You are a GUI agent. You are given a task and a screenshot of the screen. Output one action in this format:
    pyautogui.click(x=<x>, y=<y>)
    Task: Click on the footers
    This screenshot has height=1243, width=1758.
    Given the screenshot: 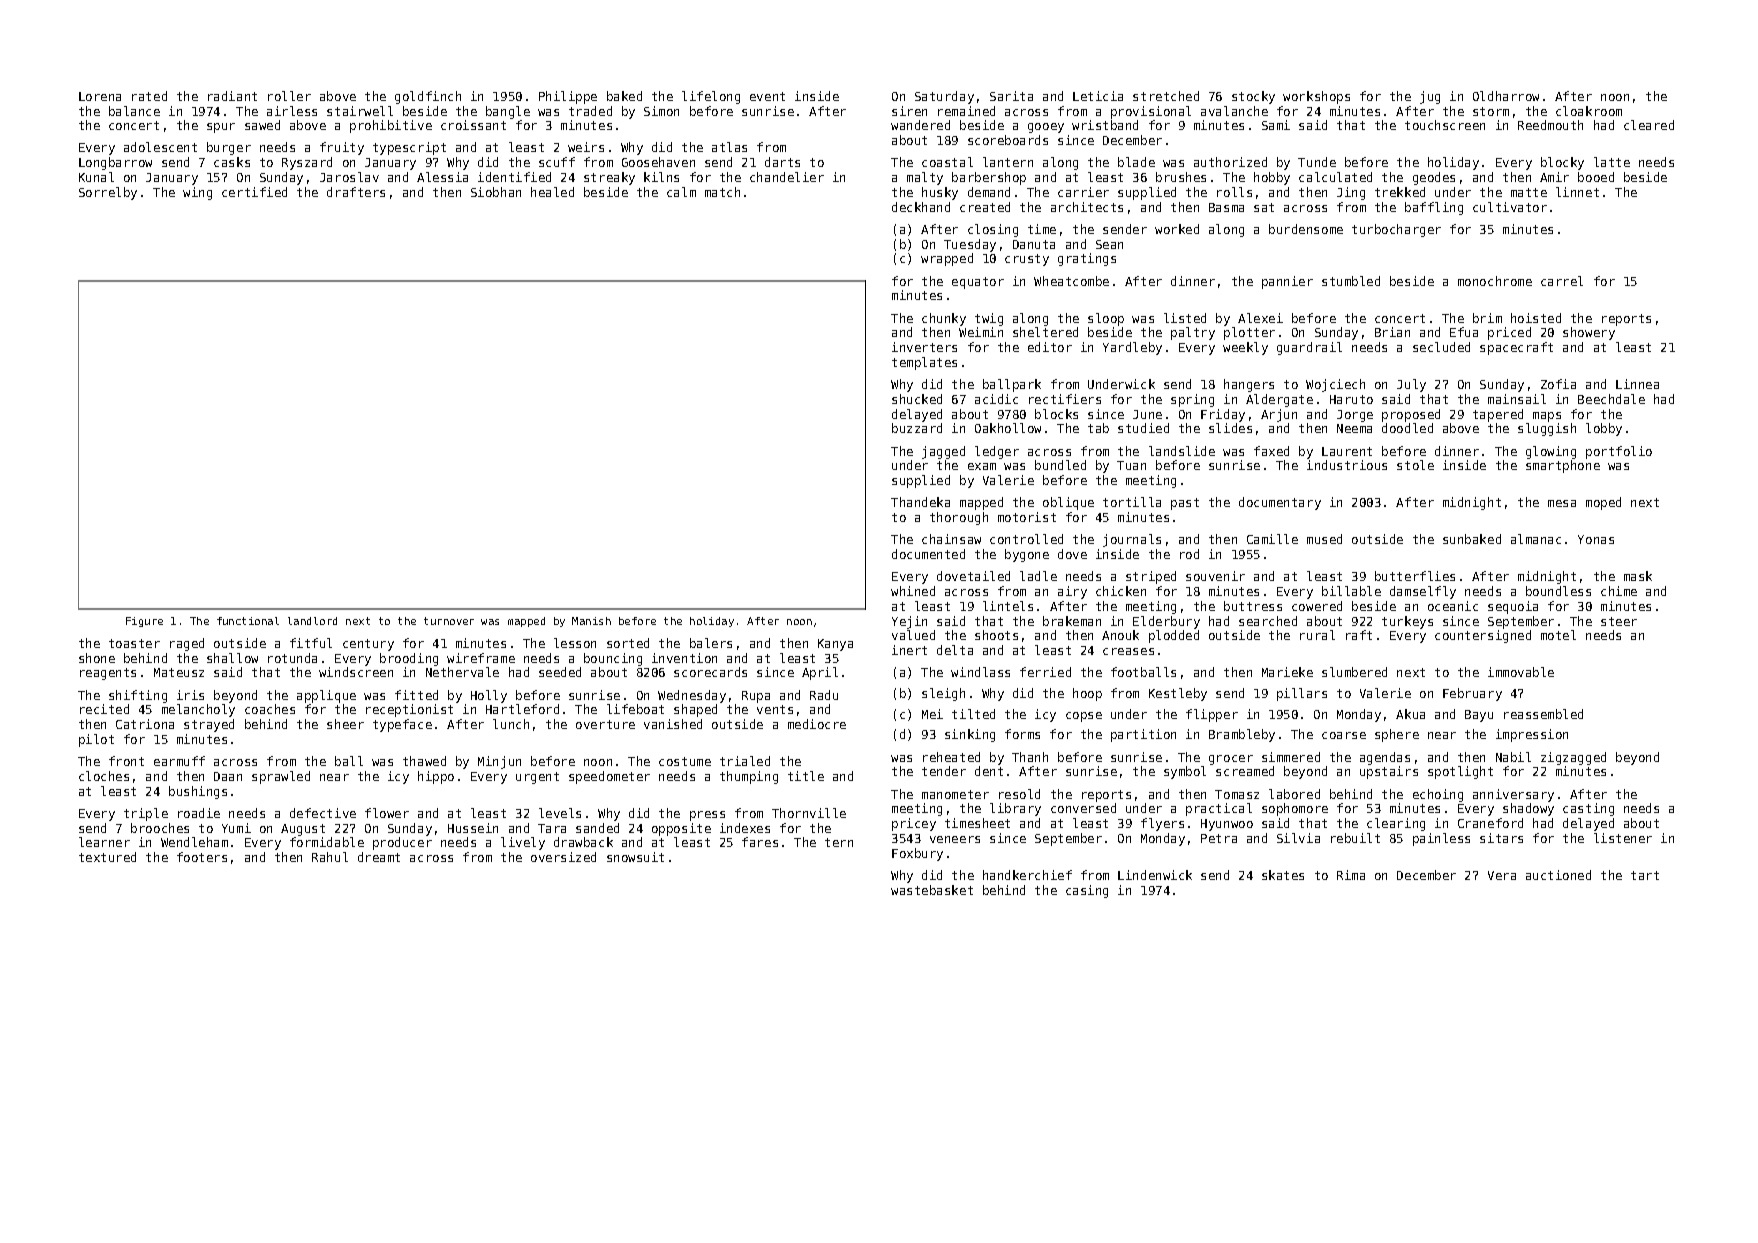 What is the action you would take?
    pyautogui.click(x=202, y=857)
